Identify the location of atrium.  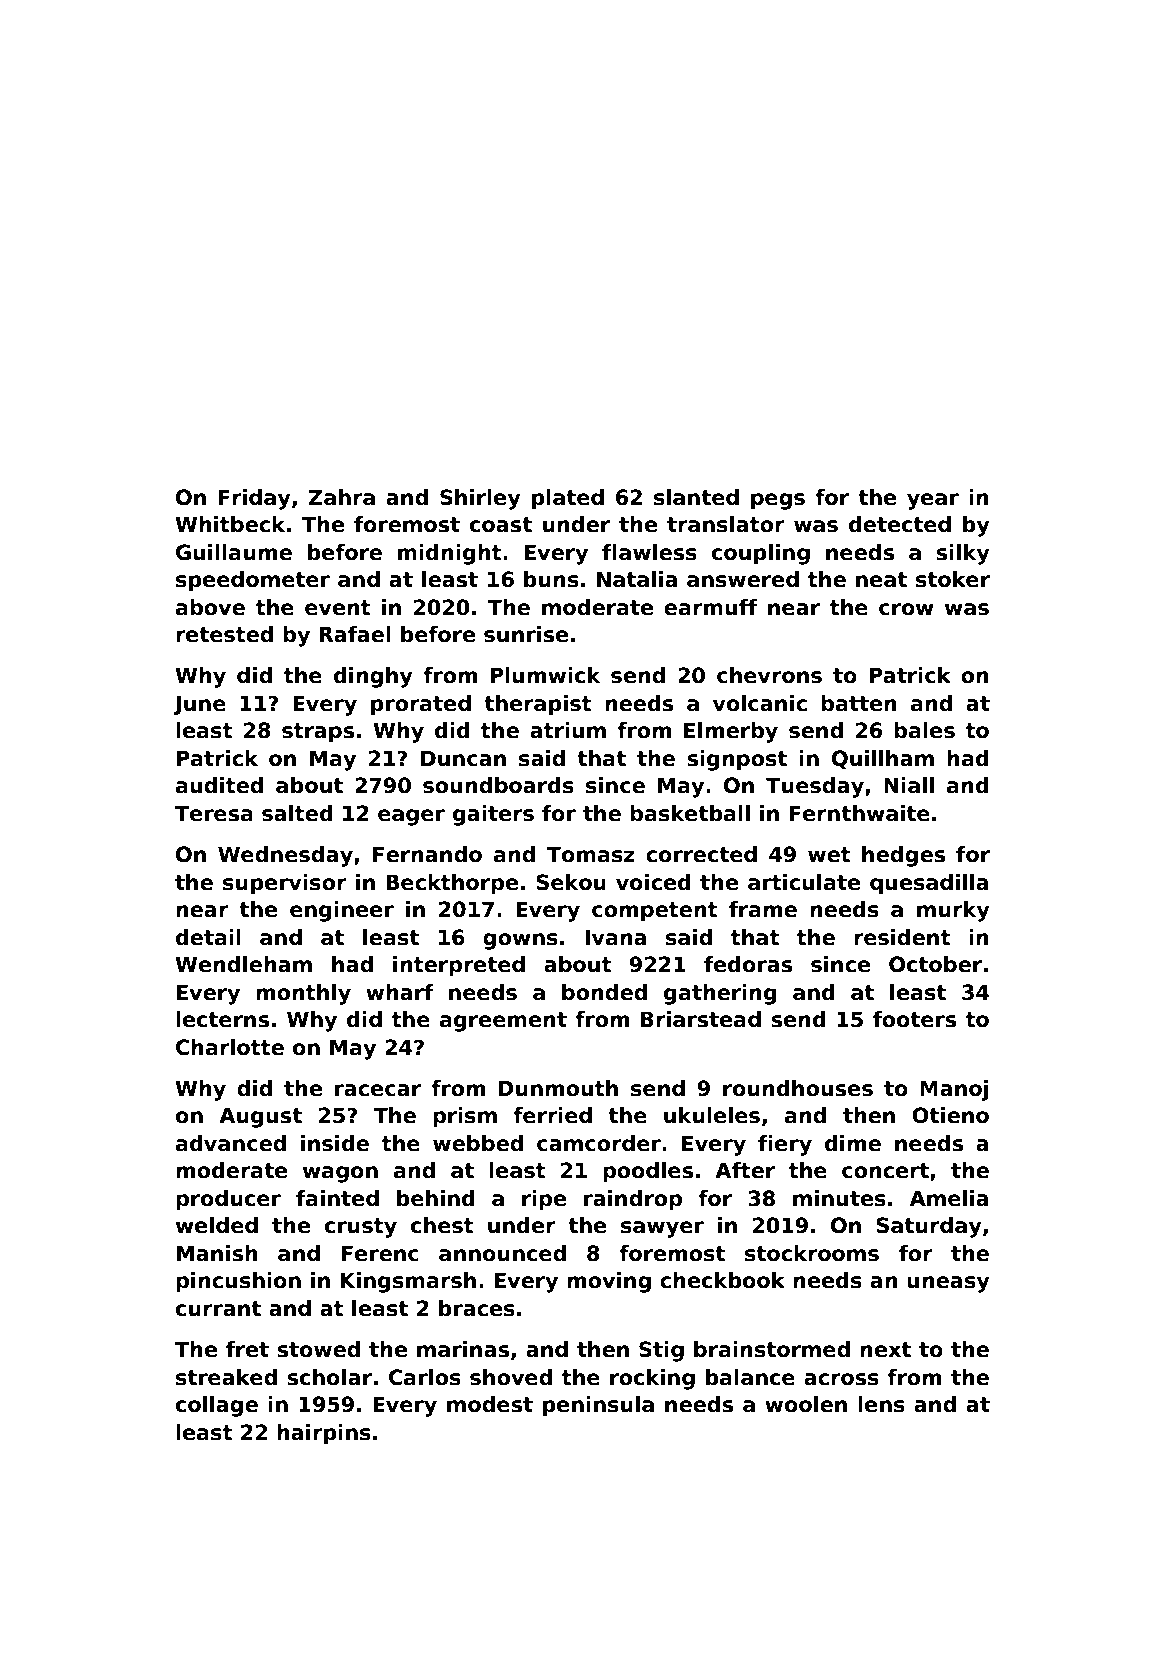
(568, 730).
